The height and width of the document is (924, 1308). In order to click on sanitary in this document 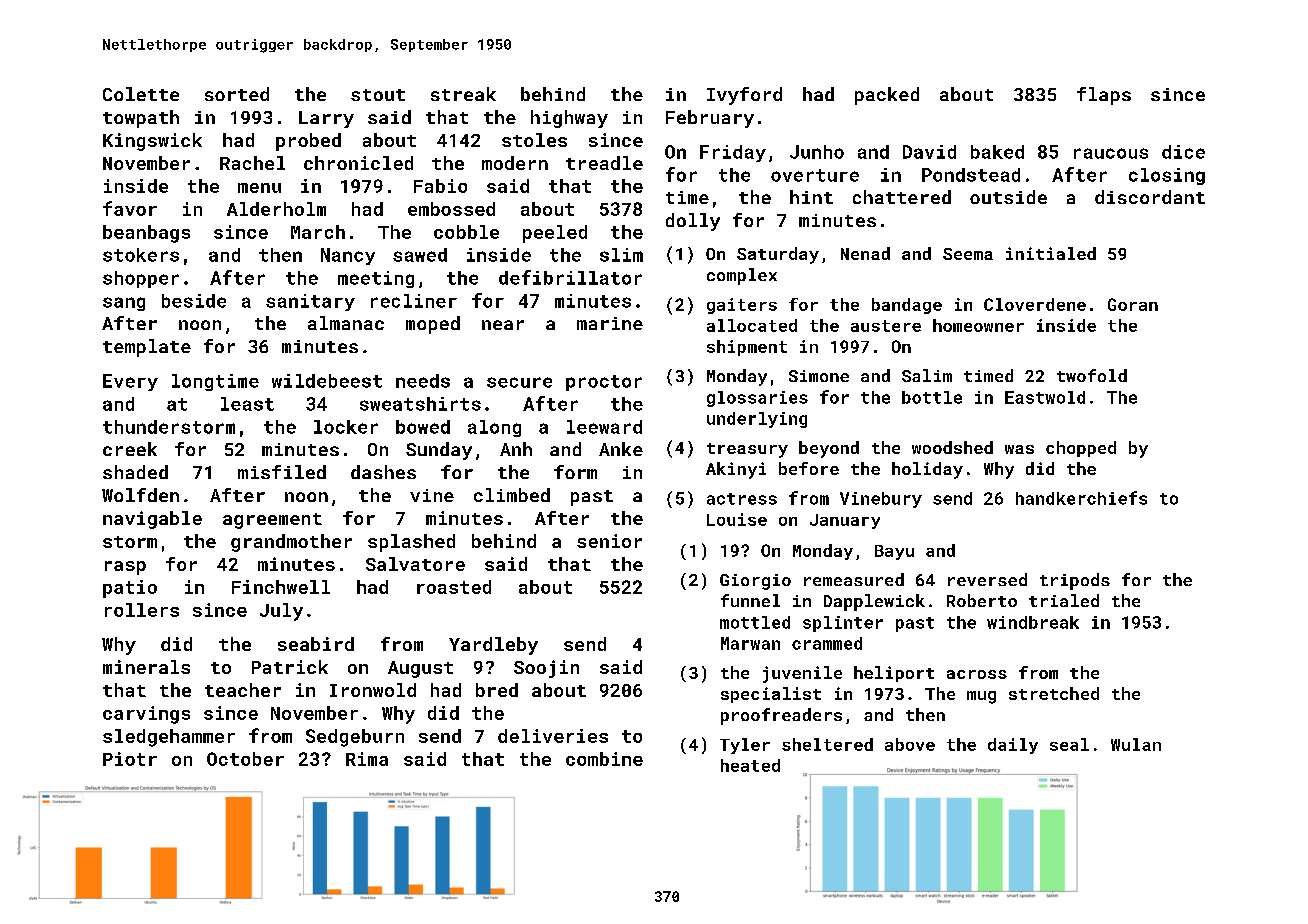, I will do `click(310, 302)`.
